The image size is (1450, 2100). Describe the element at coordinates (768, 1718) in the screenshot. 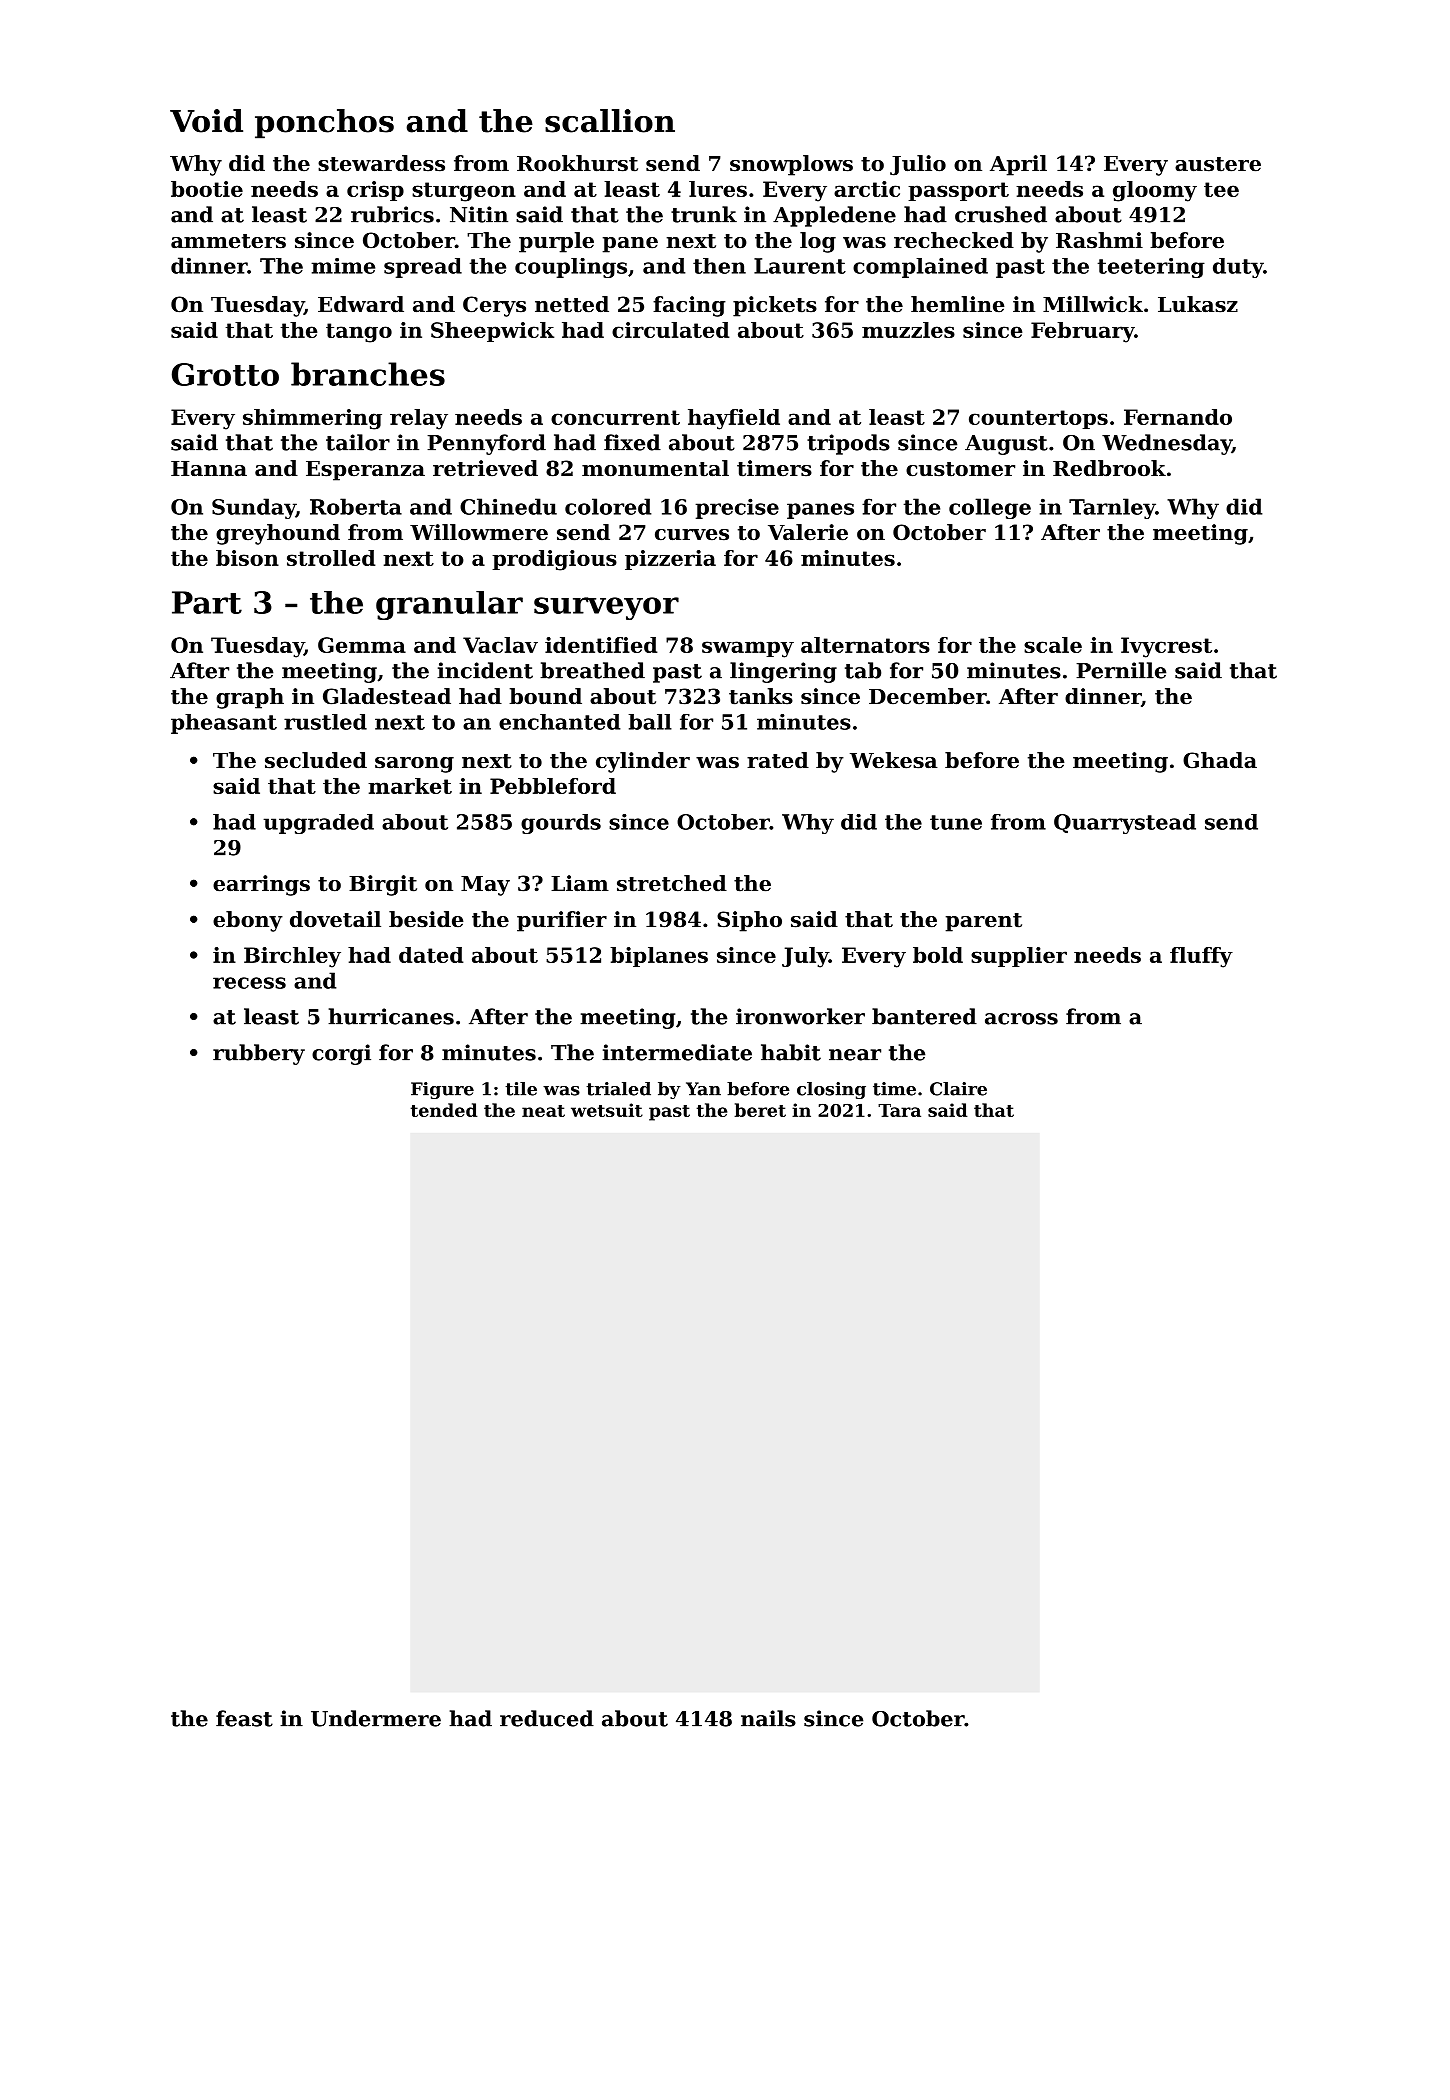

I see `nails` at that location.
